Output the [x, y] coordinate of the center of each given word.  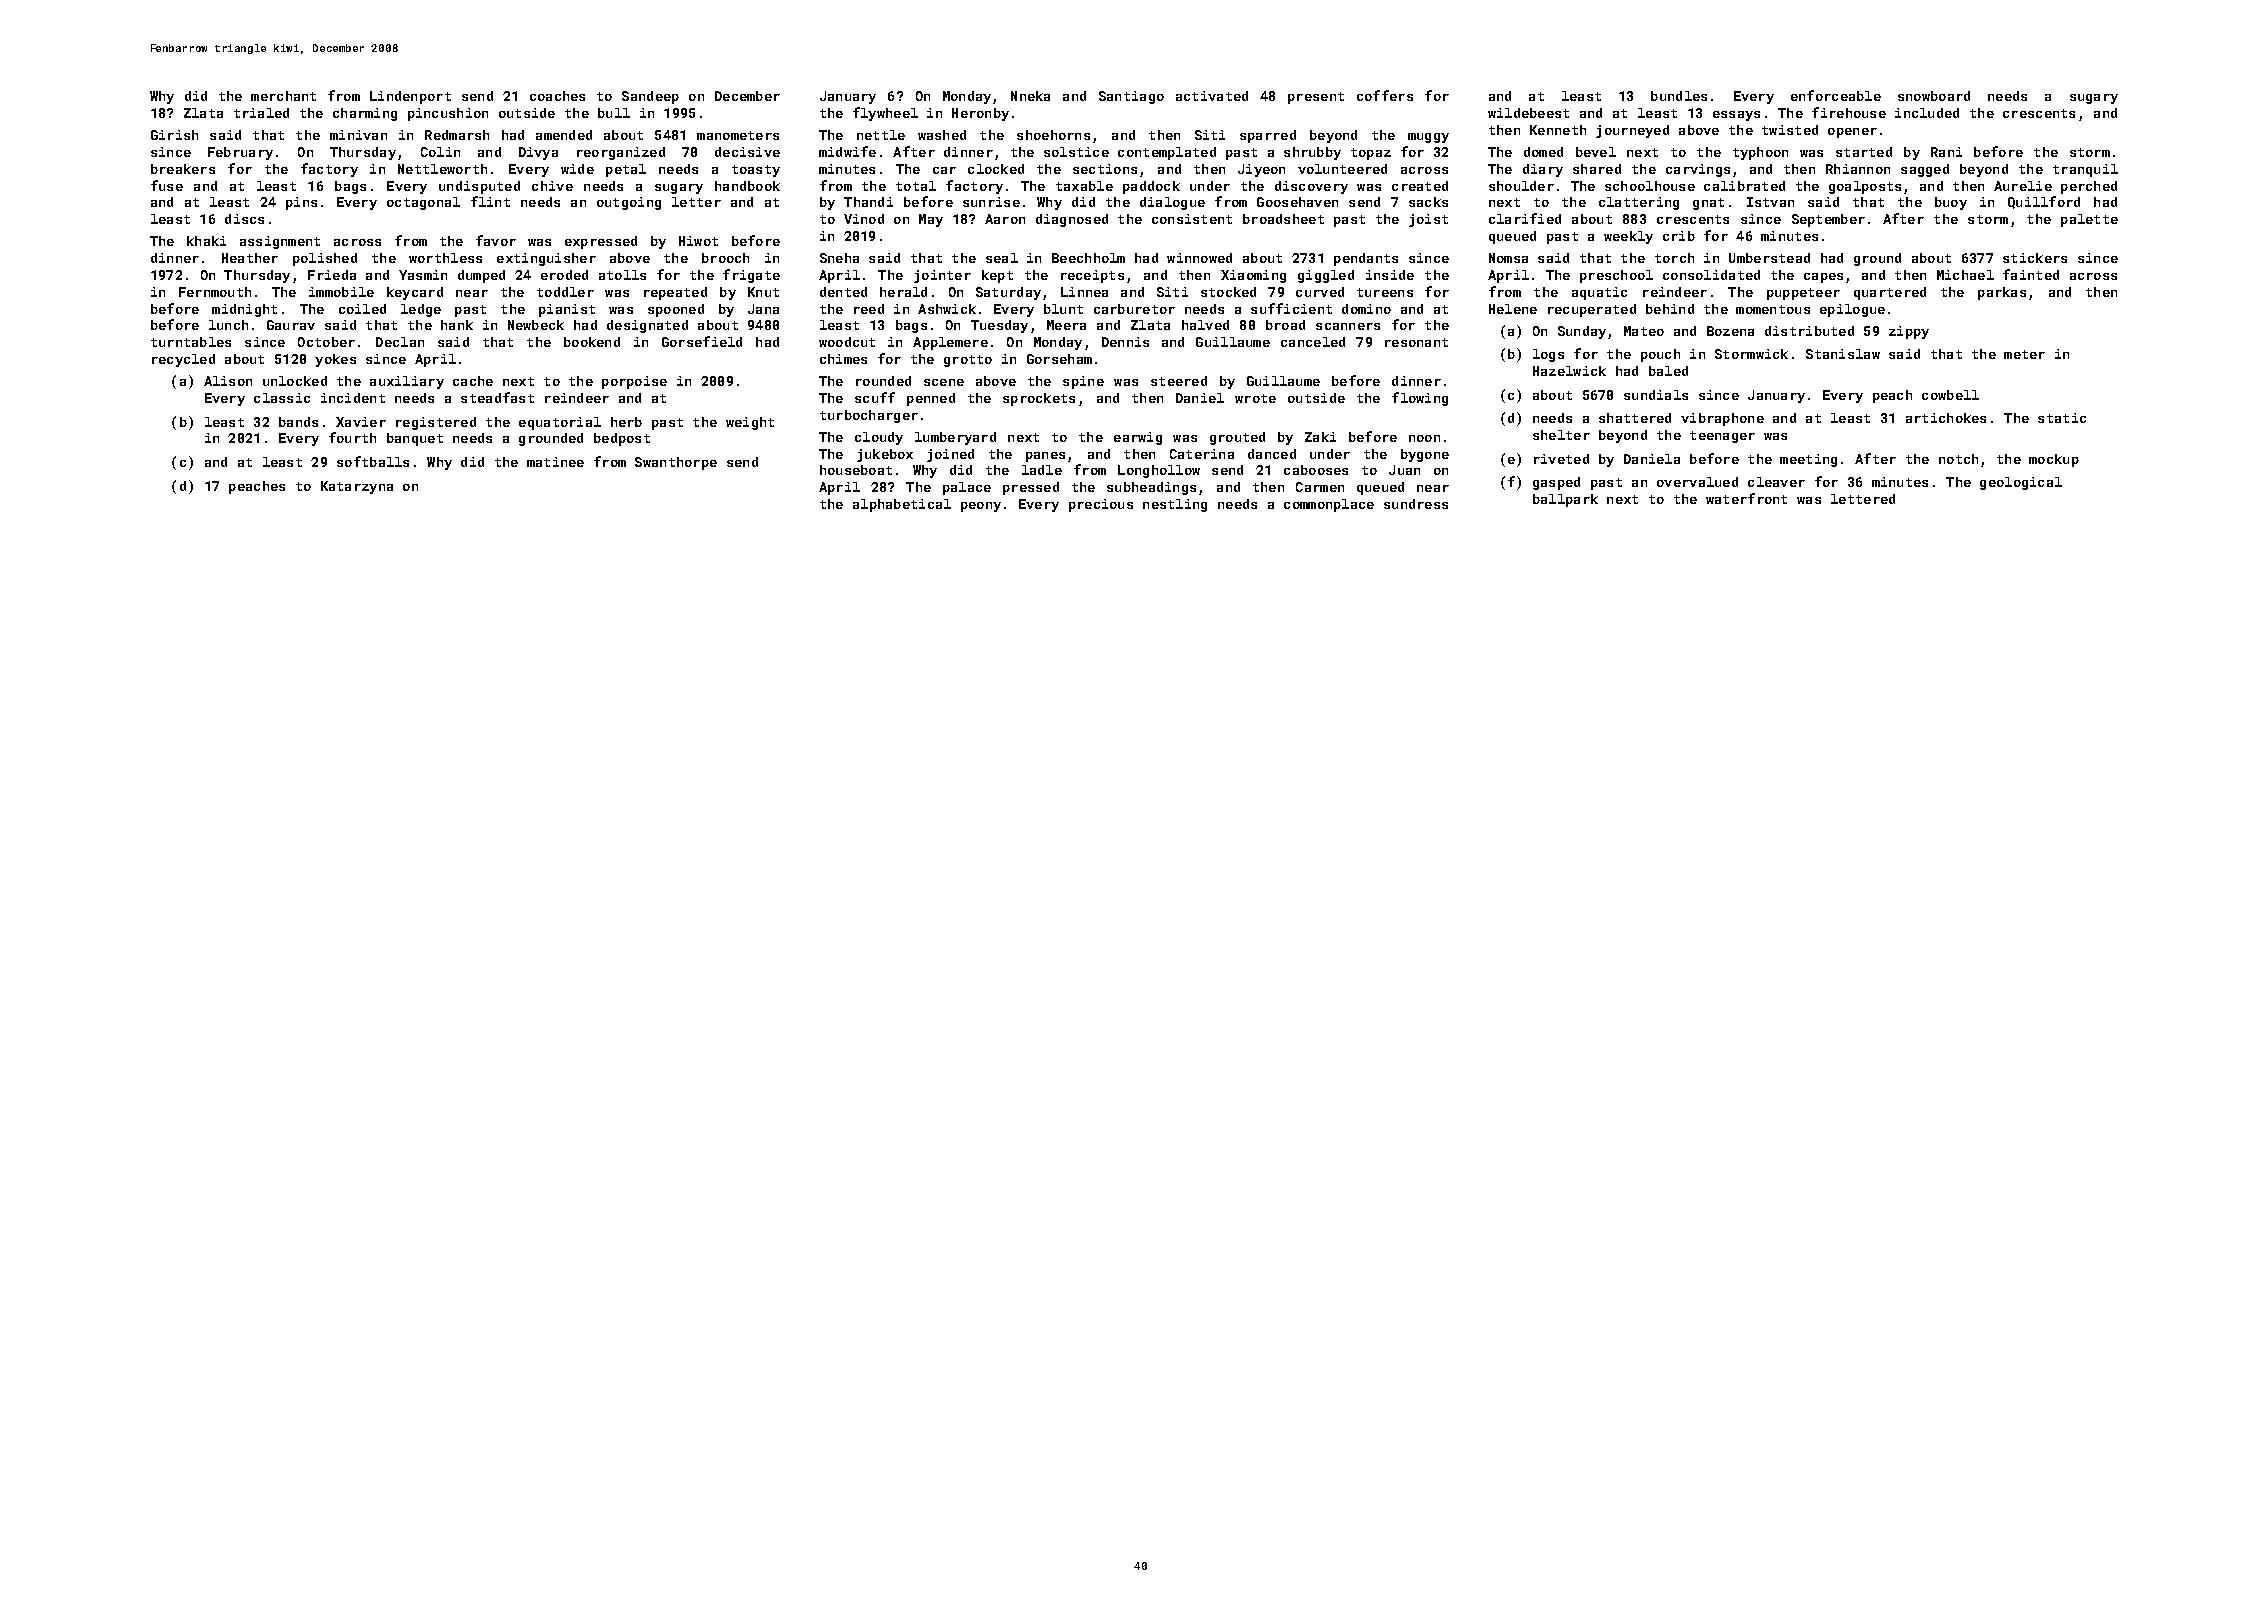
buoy [1951, 203]
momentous [1773, 309]
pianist [567, 310]
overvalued [1697, 482]
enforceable [1836, 95]
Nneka [1030, 96]
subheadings [1151, 488]
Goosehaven [1297, 202]
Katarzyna [357, 487]
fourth [352, 437]
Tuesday [999, 326]
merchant [283, 96]
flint [490, 201]
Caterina [1202, 454]
